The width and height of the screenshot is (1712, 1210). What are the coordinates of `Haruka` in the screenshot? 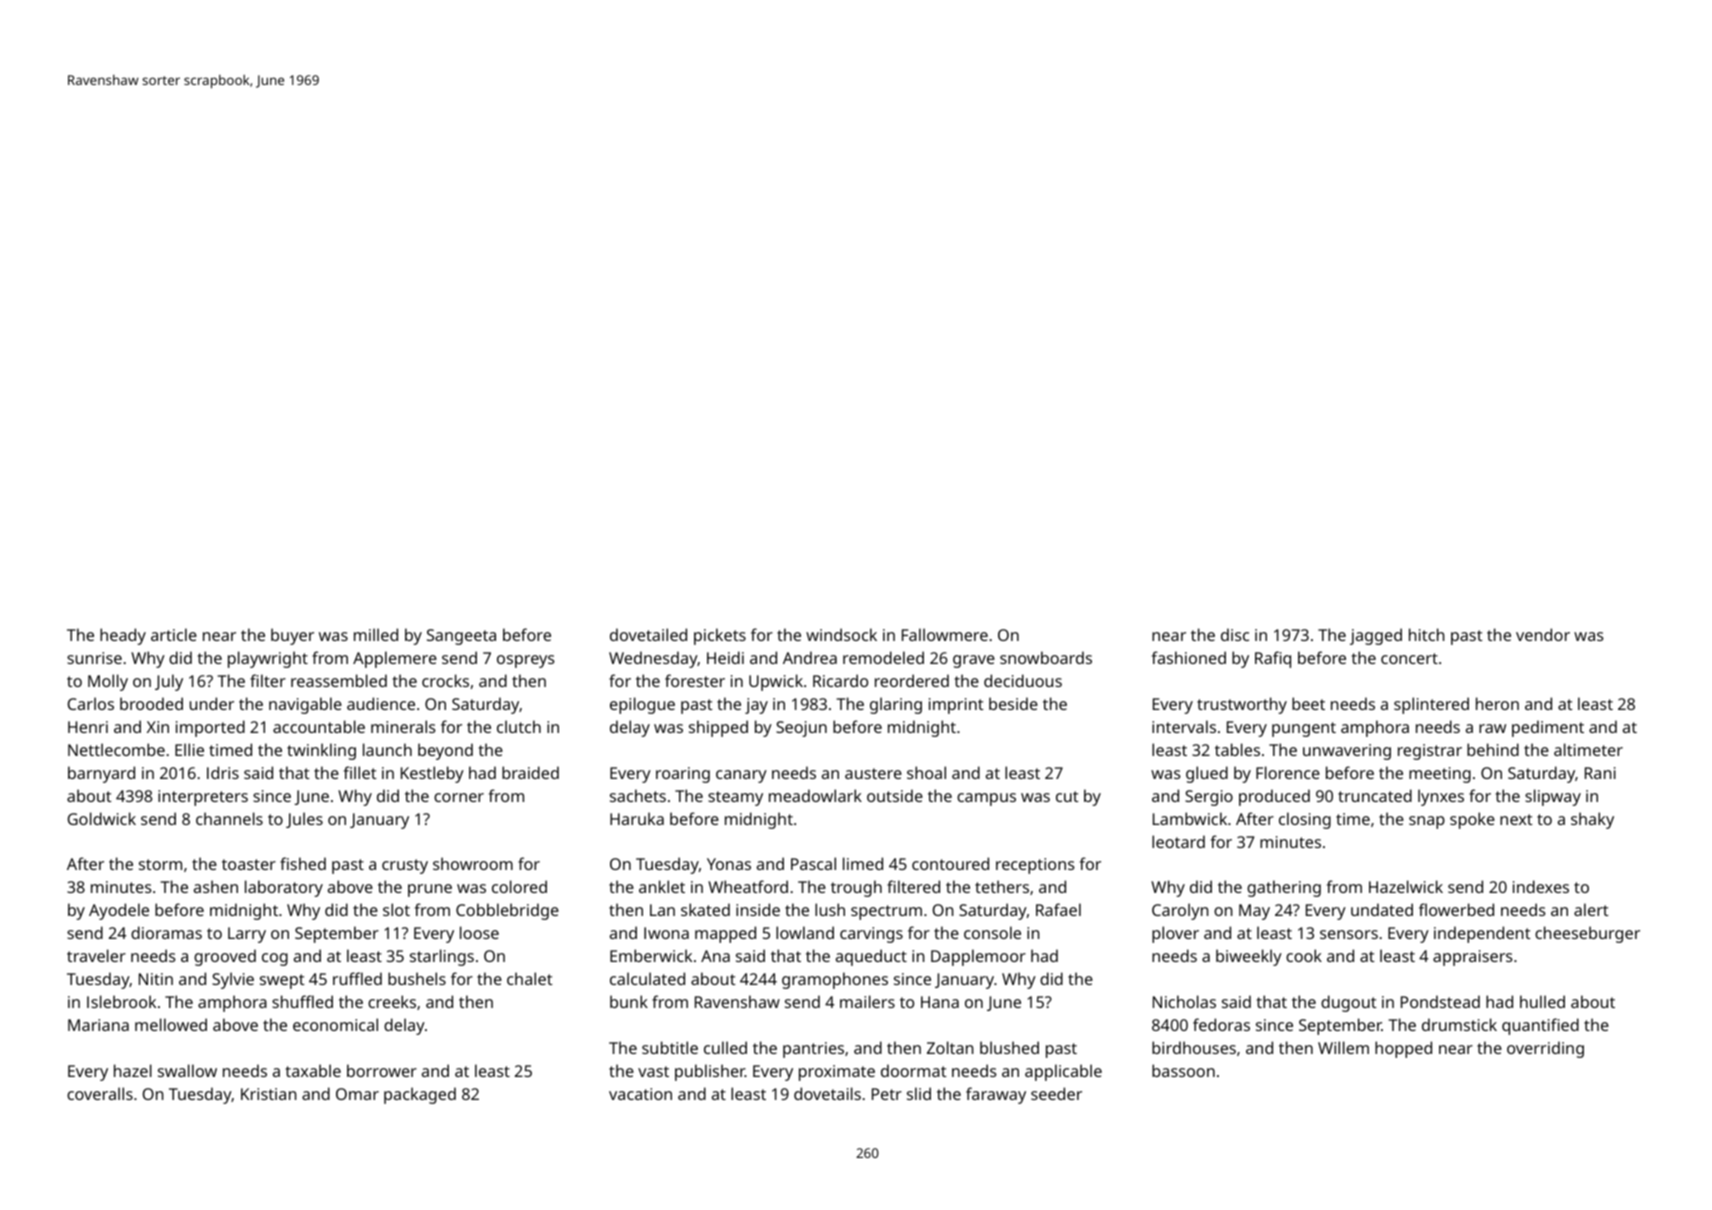 It's located at (637, 818).
